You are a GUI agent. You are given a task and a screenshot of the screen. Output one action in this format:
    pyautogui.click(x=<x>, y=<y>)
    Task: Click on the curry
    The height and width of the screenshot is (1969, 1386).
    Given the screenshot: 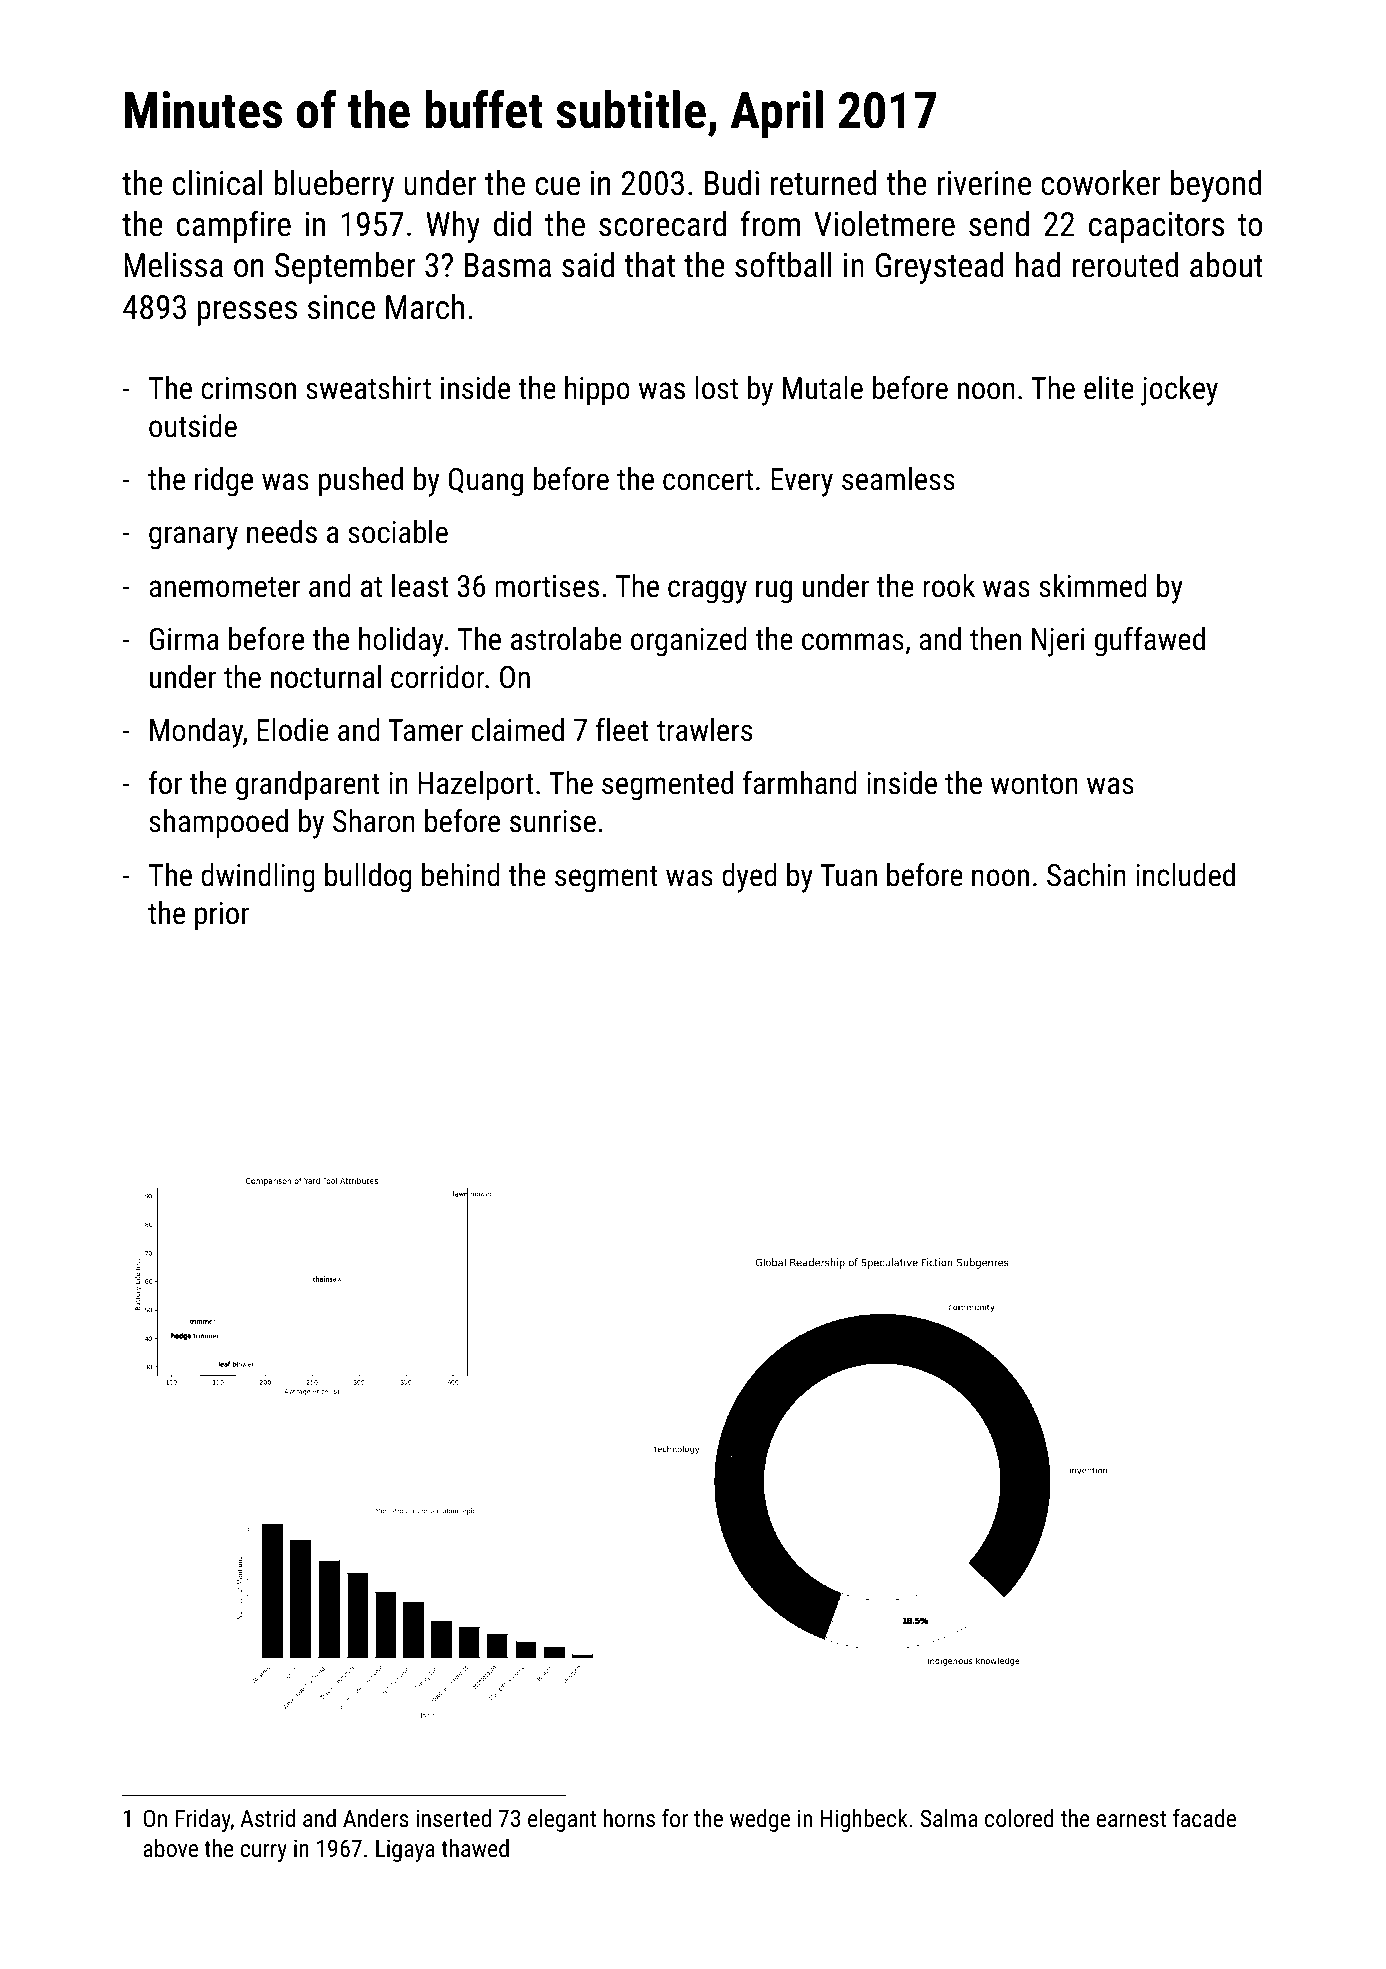 What is the action you would take?
    pyautogui.click(x=264, y=1853)
